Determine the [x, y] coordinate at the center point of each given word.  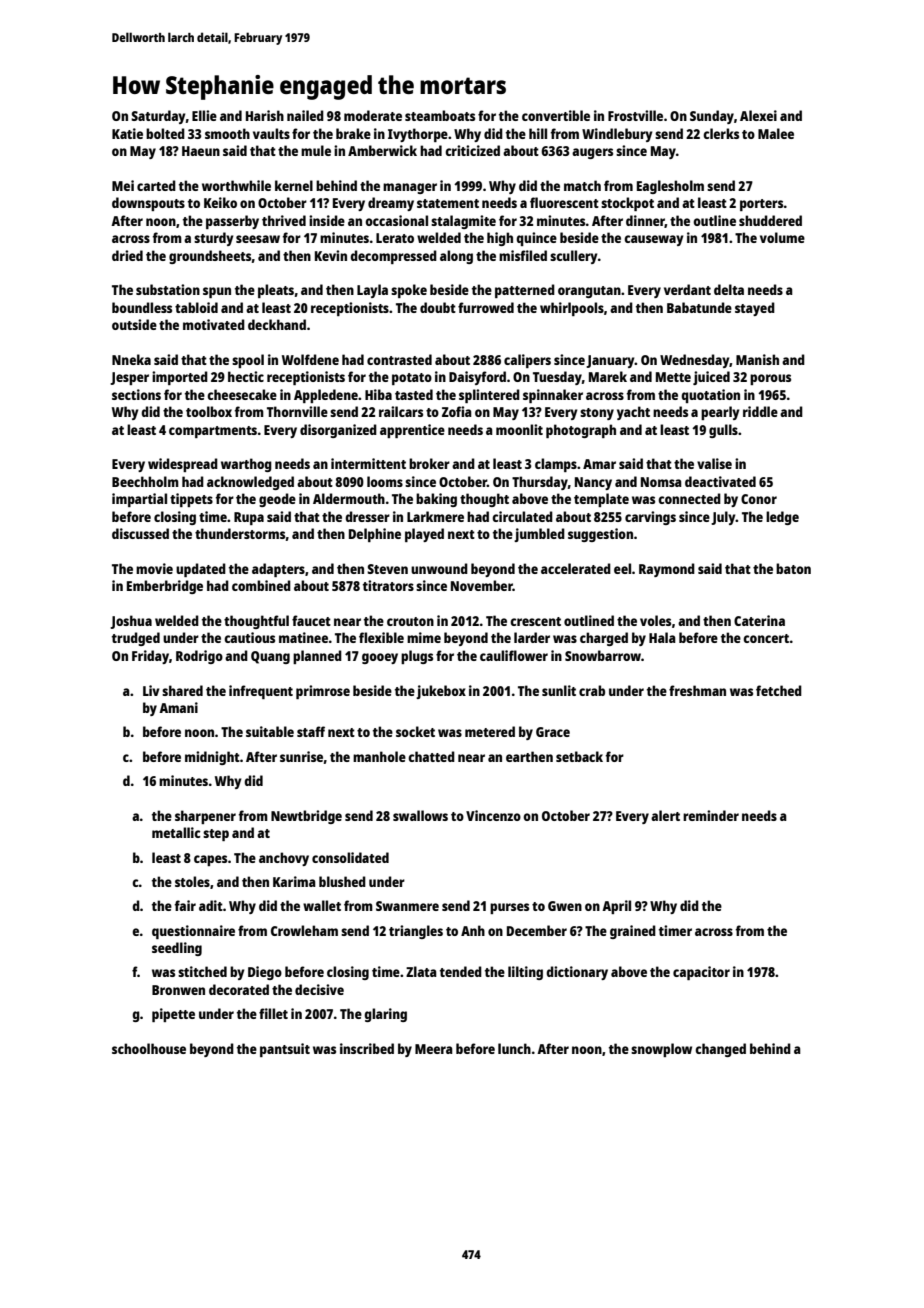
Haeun [201, 151]
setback [579, 756]
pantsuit [285, 1050]
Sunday [712, 117]
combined [261, 585]
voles [655, 620]
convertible [556, 115]
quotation [710, 396]
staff [311, 731]
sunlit [559, 690]
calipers [527, 361]
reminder [711, 815]
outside [134, 324]
